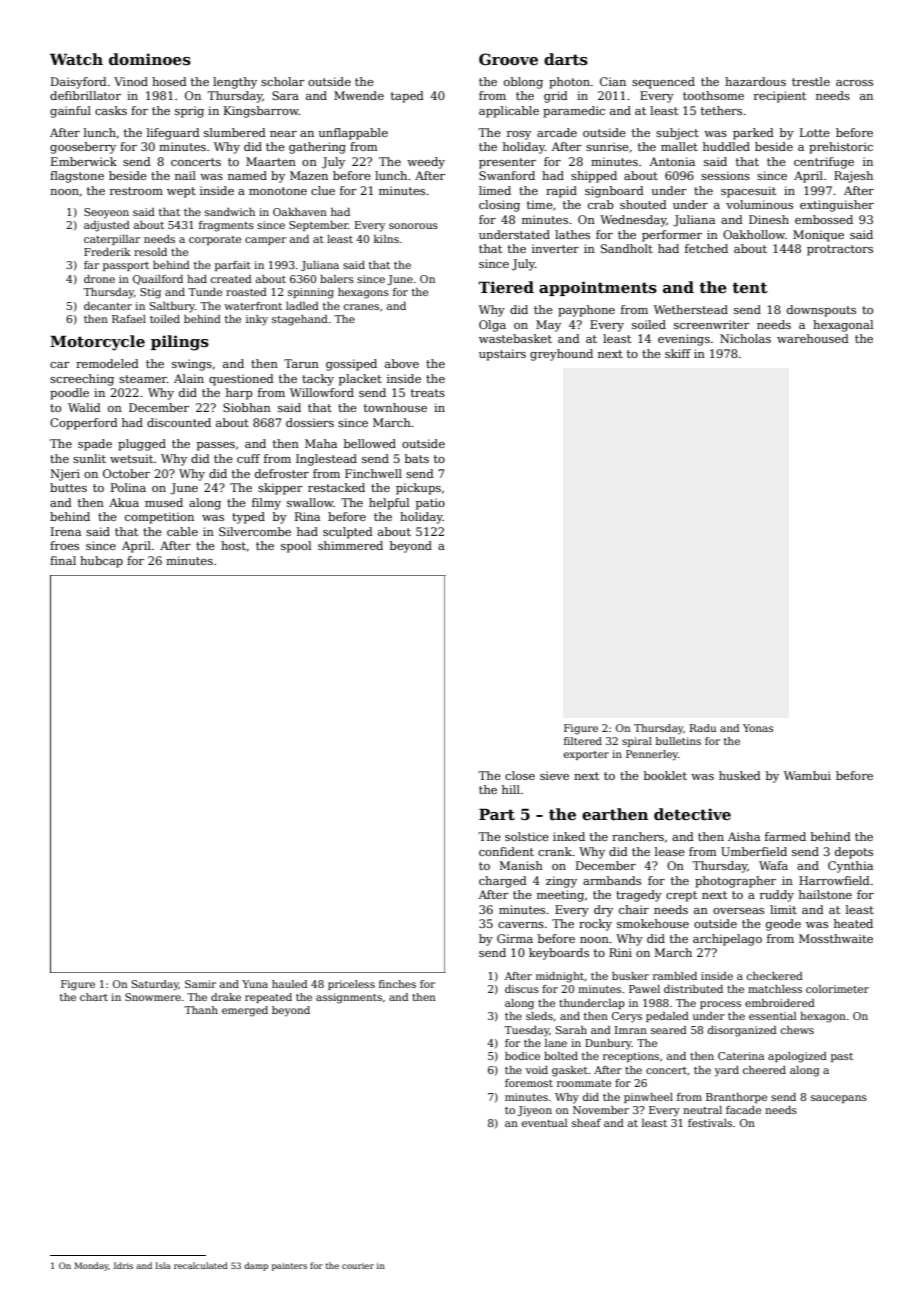  Describe the element at coordinates (703, 728) in the screenshot. I see `Radu` at that location.
